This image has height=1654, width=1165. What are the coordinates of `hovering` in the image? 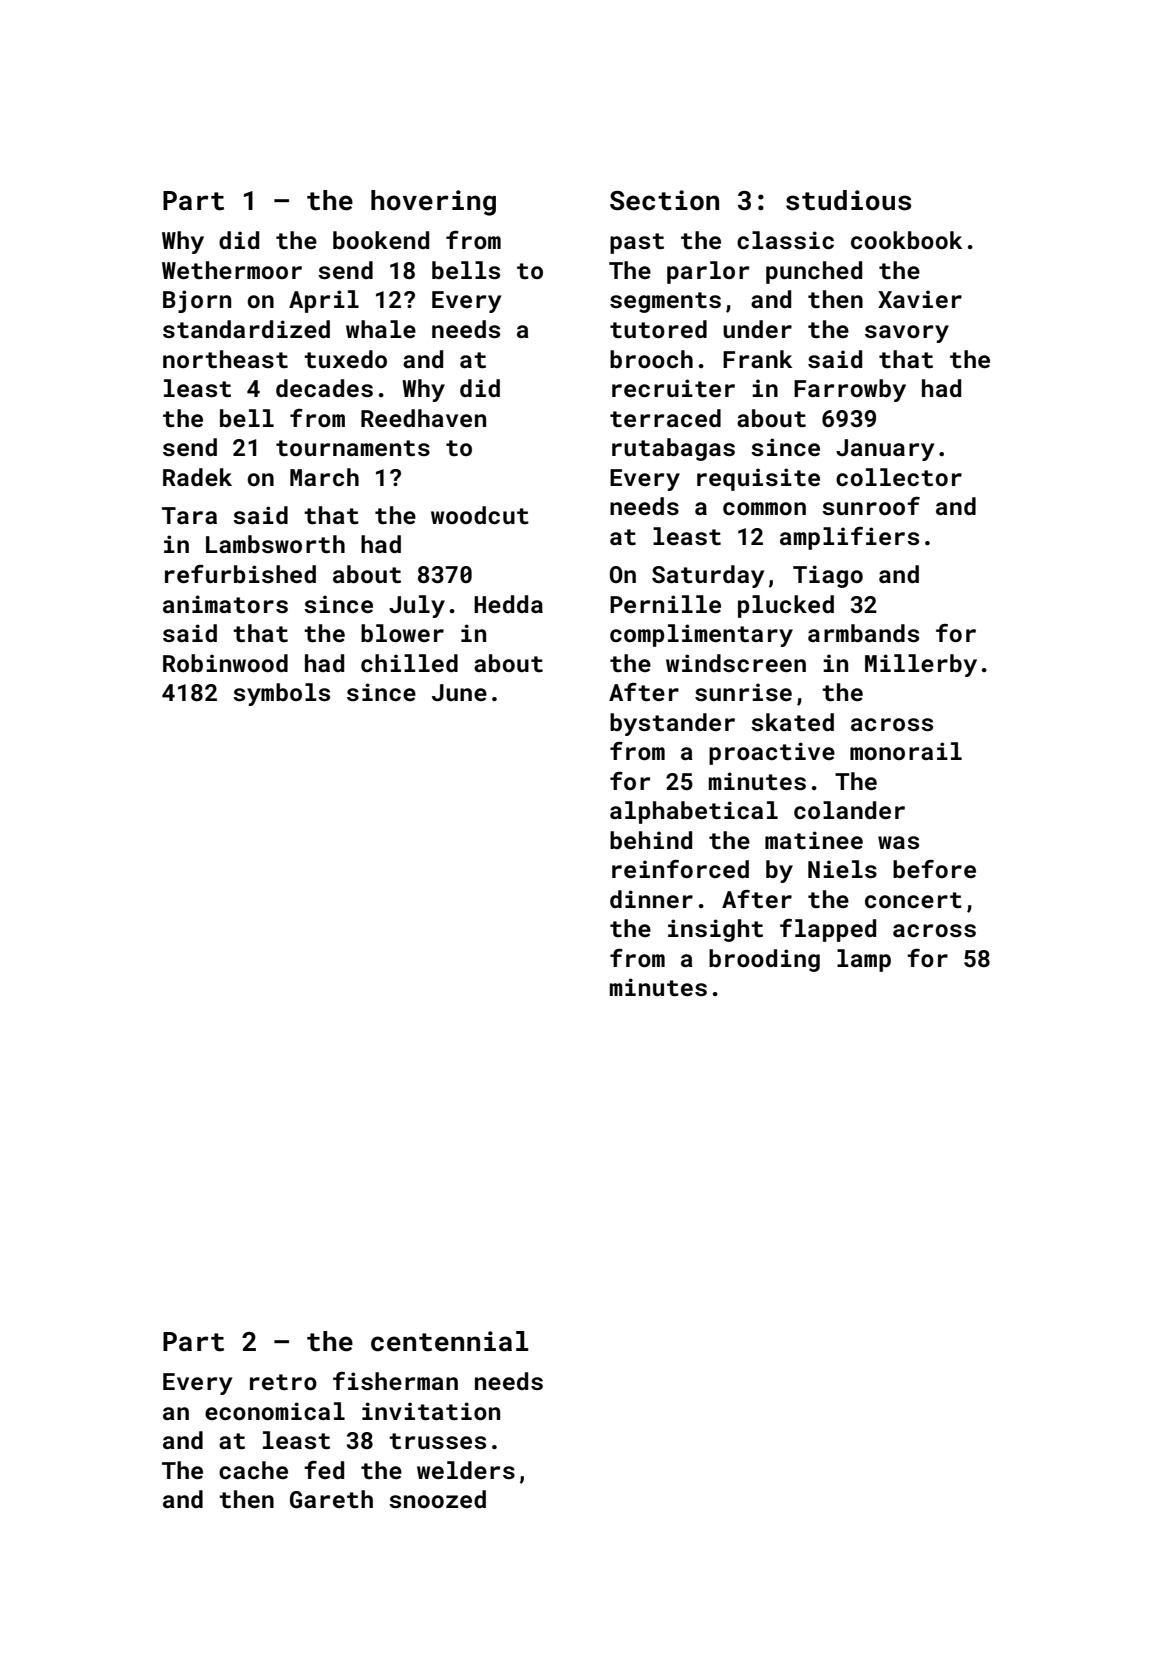 It's located at (433, 203).
